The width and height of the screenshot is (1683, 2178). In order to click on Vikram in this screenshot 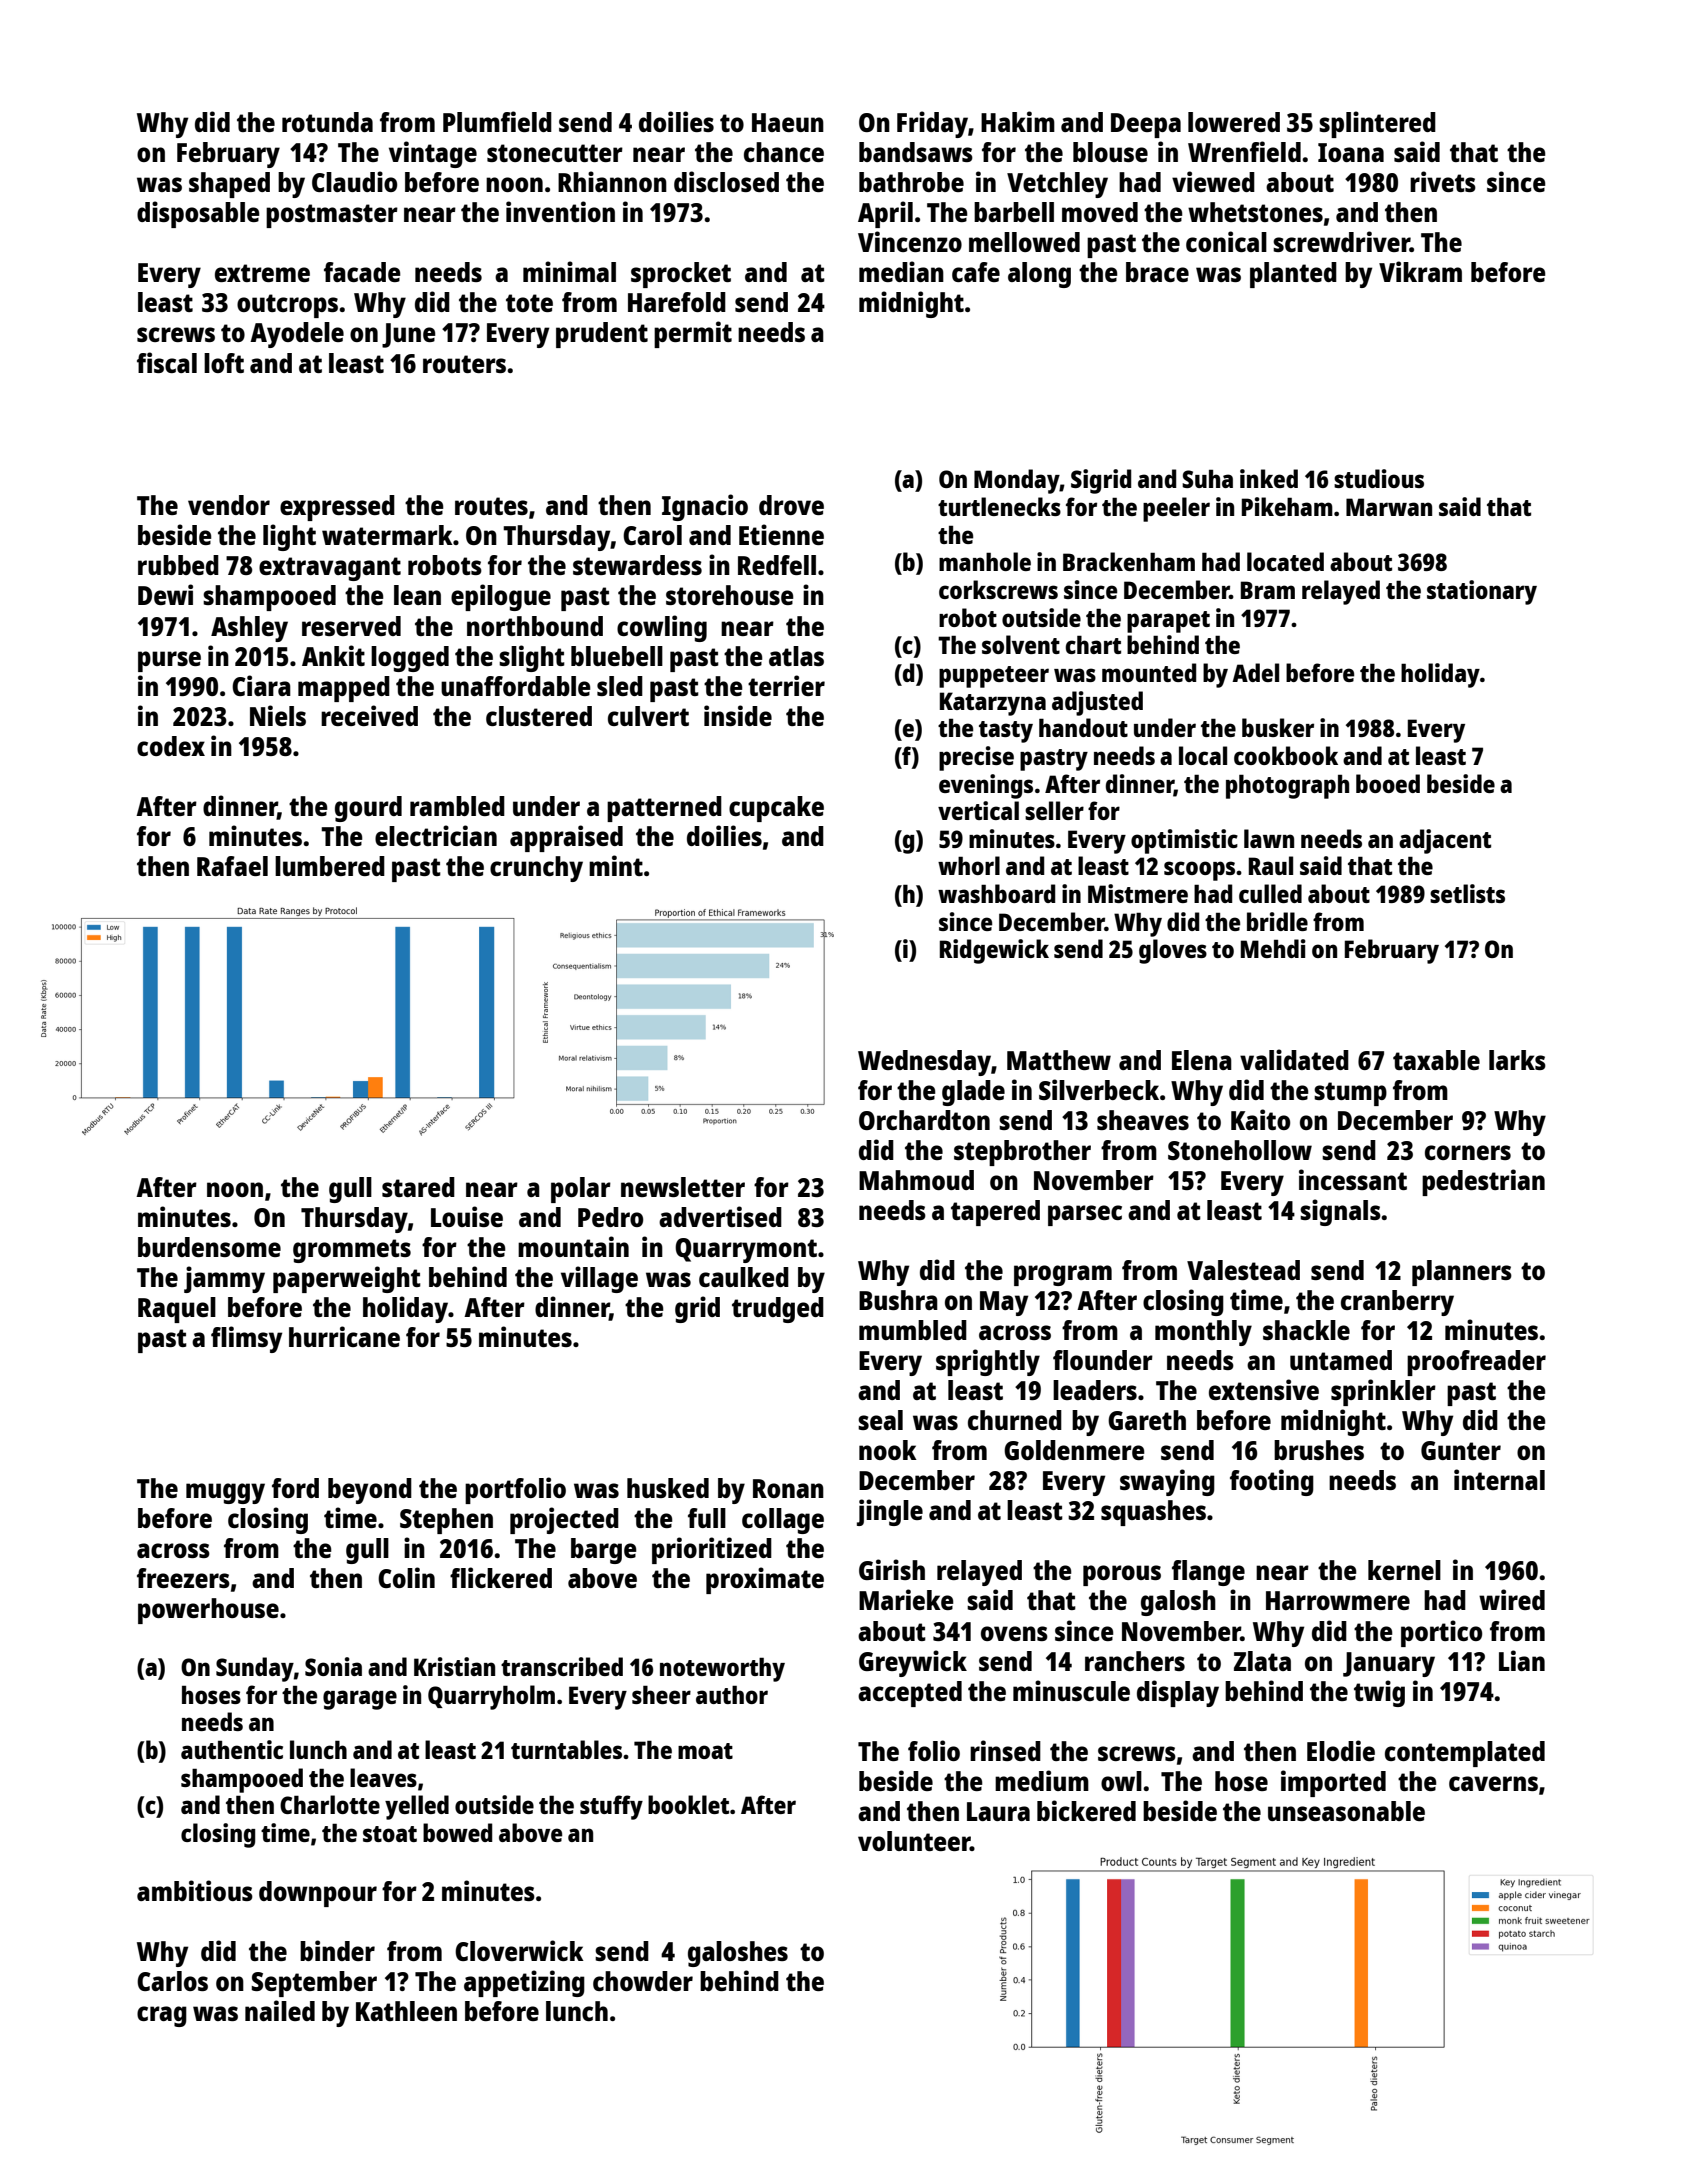, I will do `click(1420, 271)`.
